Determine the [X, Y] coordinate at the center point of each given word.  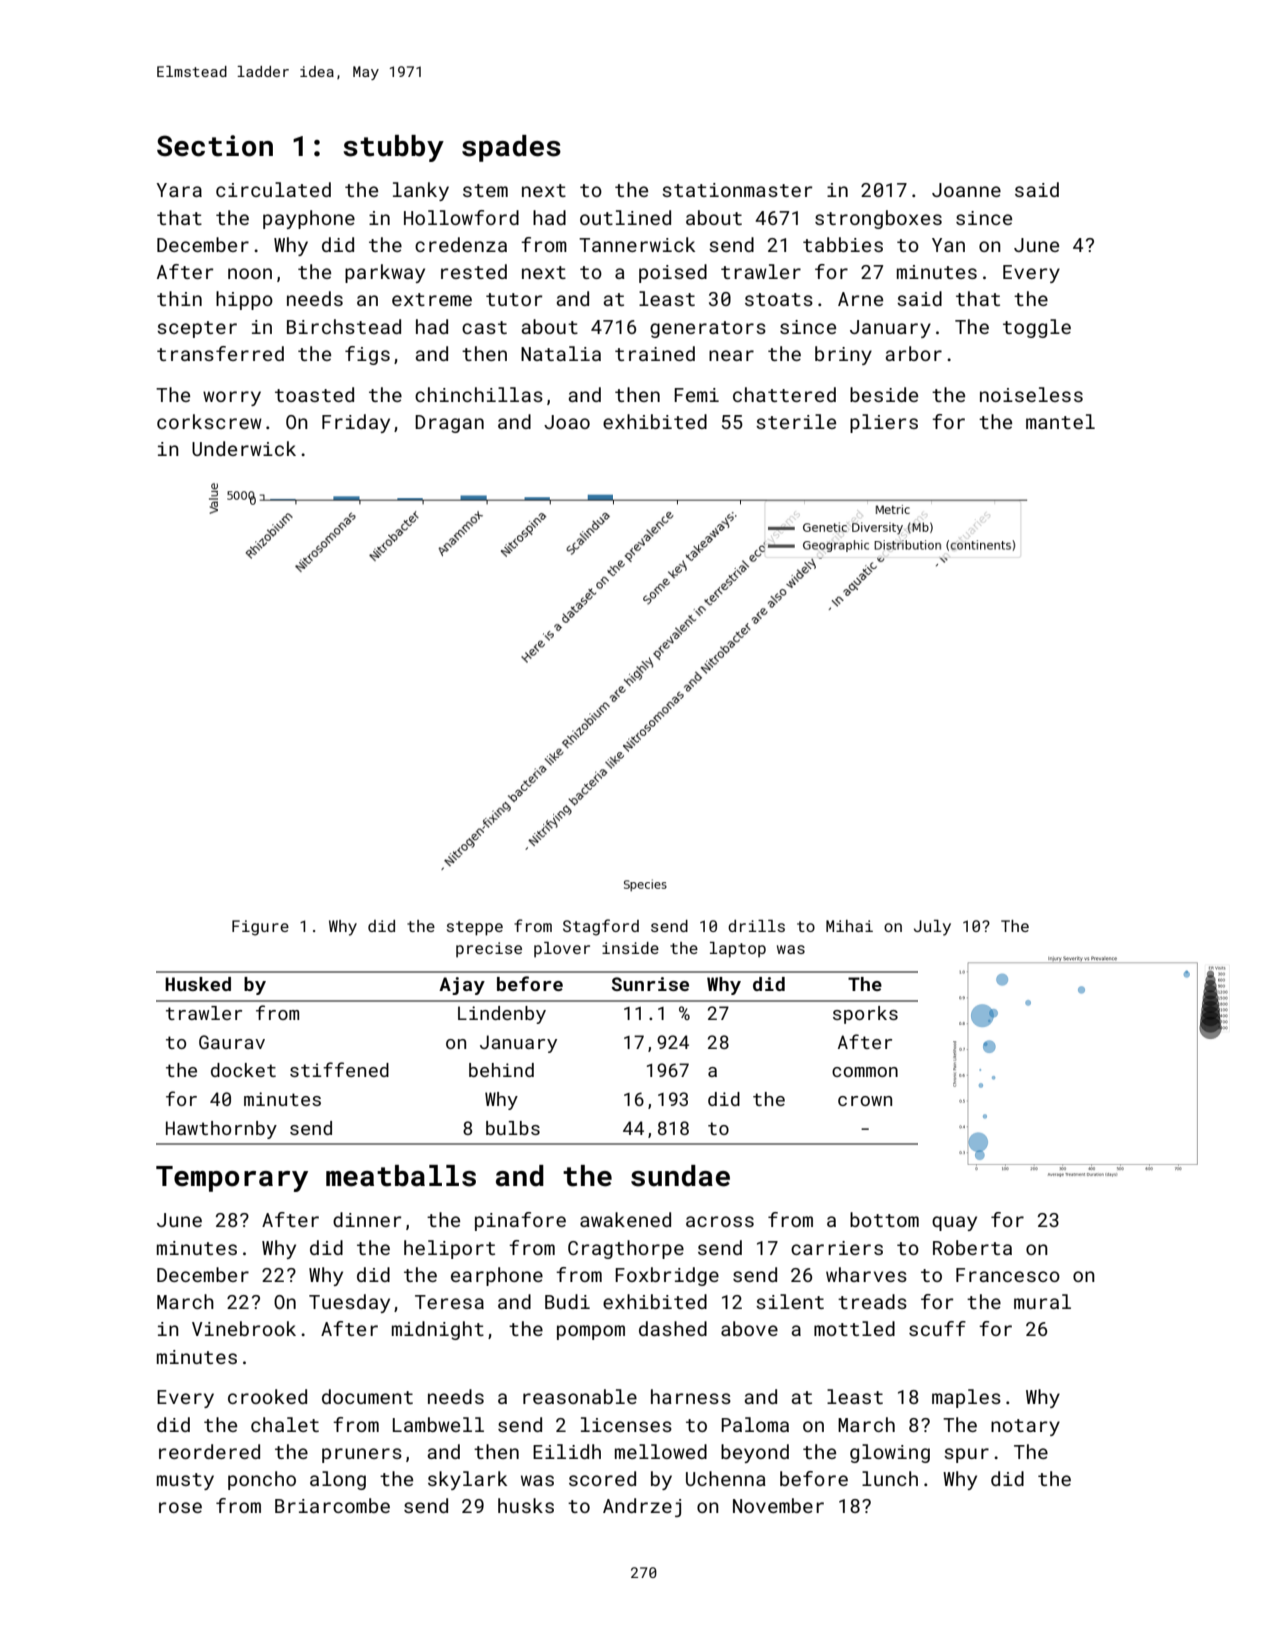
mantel [1060, 421]
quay [954, 1223]
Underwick [244, 448]
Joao [567, 422]
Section [215, 146]
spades [511, 148]
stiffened [339, 1069]
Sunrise [650, 984]
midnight [438, 1330]
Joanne [966, 190]
